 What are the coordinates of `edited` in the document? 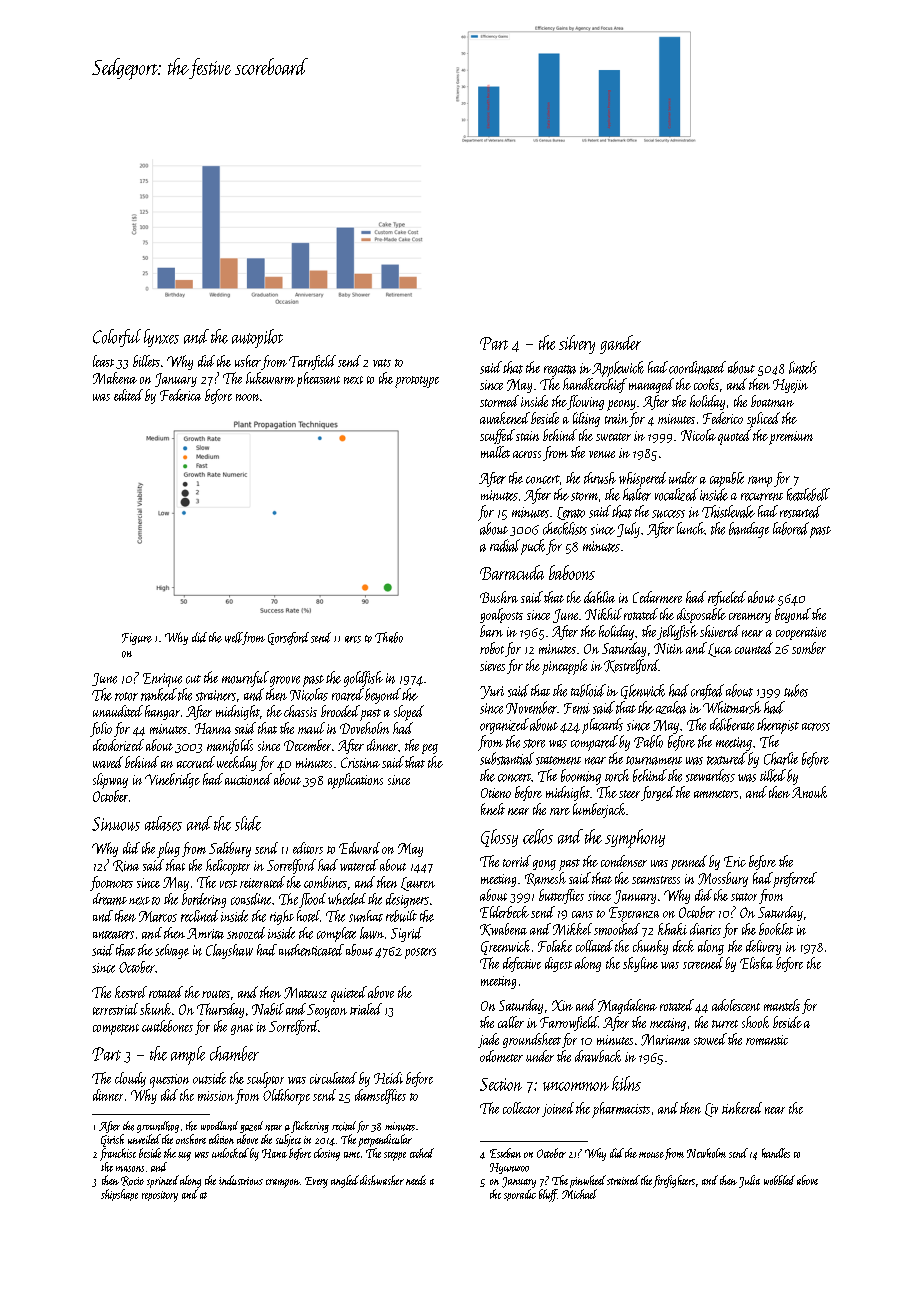 It's located at (128, 395).
